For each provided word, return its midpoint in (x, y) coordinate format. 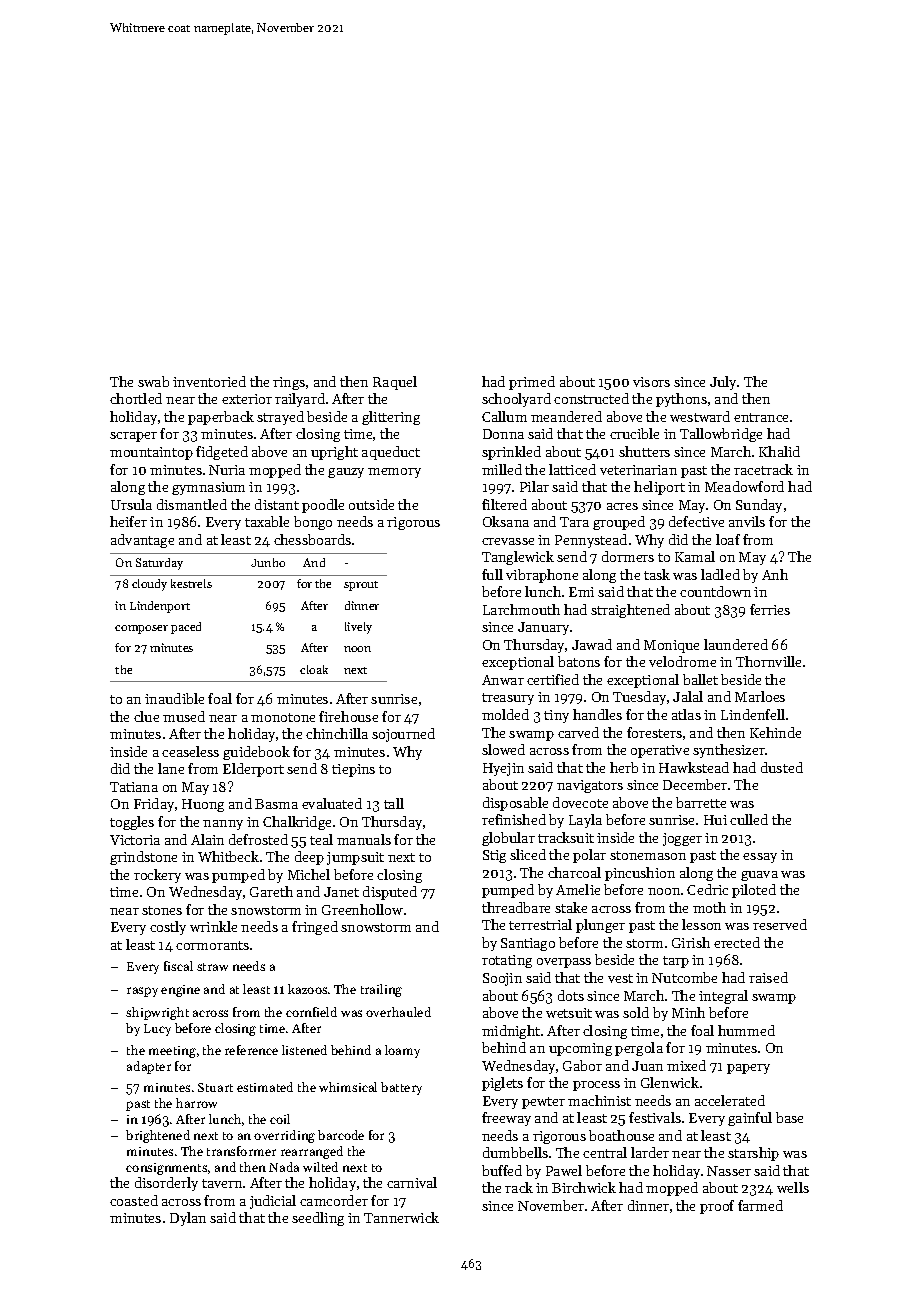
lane (171, 768)
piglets (502, 1084)
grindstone (143, 858)
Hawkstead (694, 767)
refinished (514, 819)
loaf (728, 539)
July (724, 383)
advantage (142, 541)
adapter (149, 1067)
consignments (166, 1169)
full (492, 574)
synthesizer (729, 751)
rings (289, 383)
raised (768, 977)
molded (505, 714)
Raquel (395, 383)
